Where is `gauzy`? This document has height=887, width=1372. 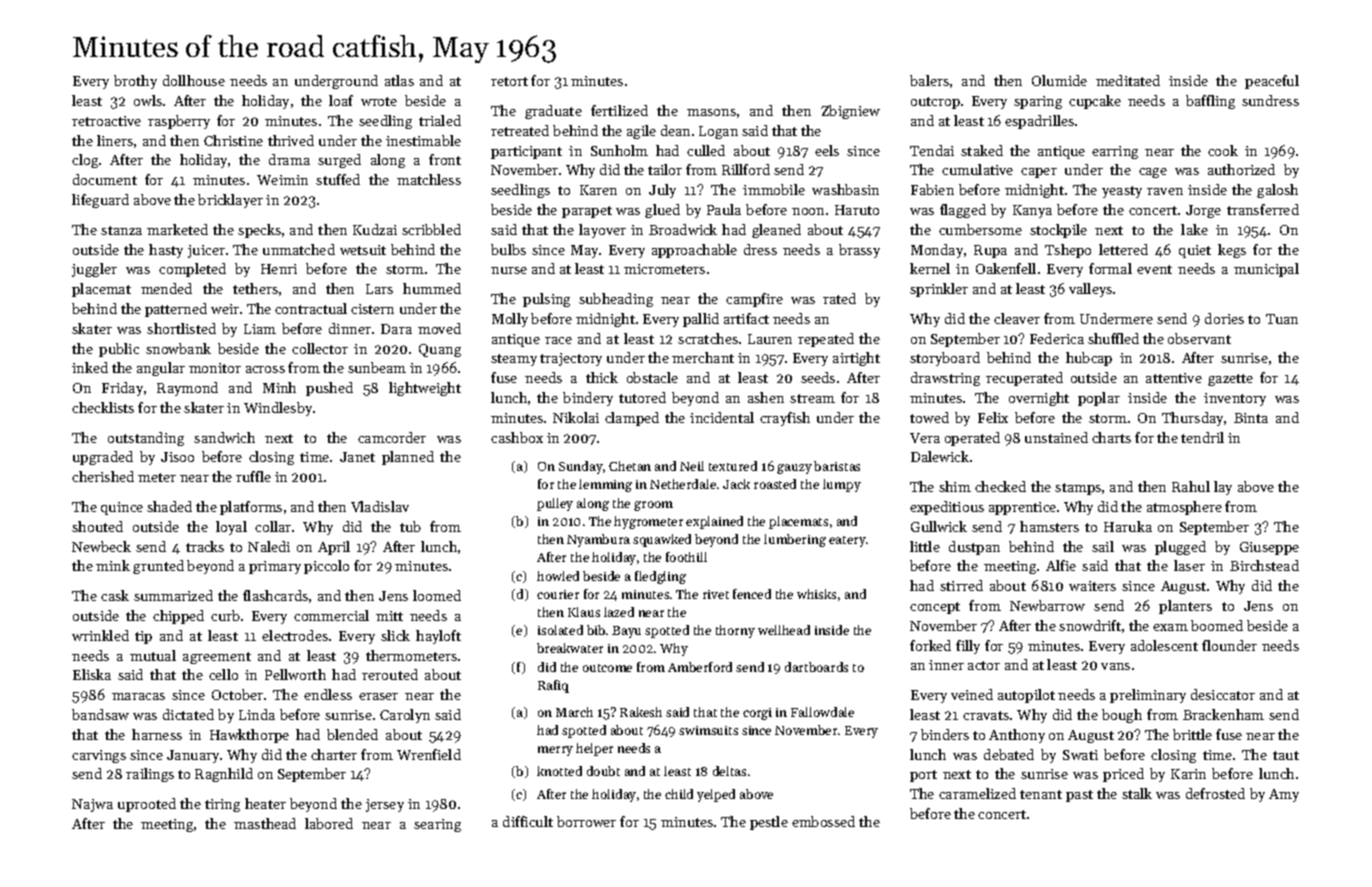
gauzy is located at coordinates (794, 469).
